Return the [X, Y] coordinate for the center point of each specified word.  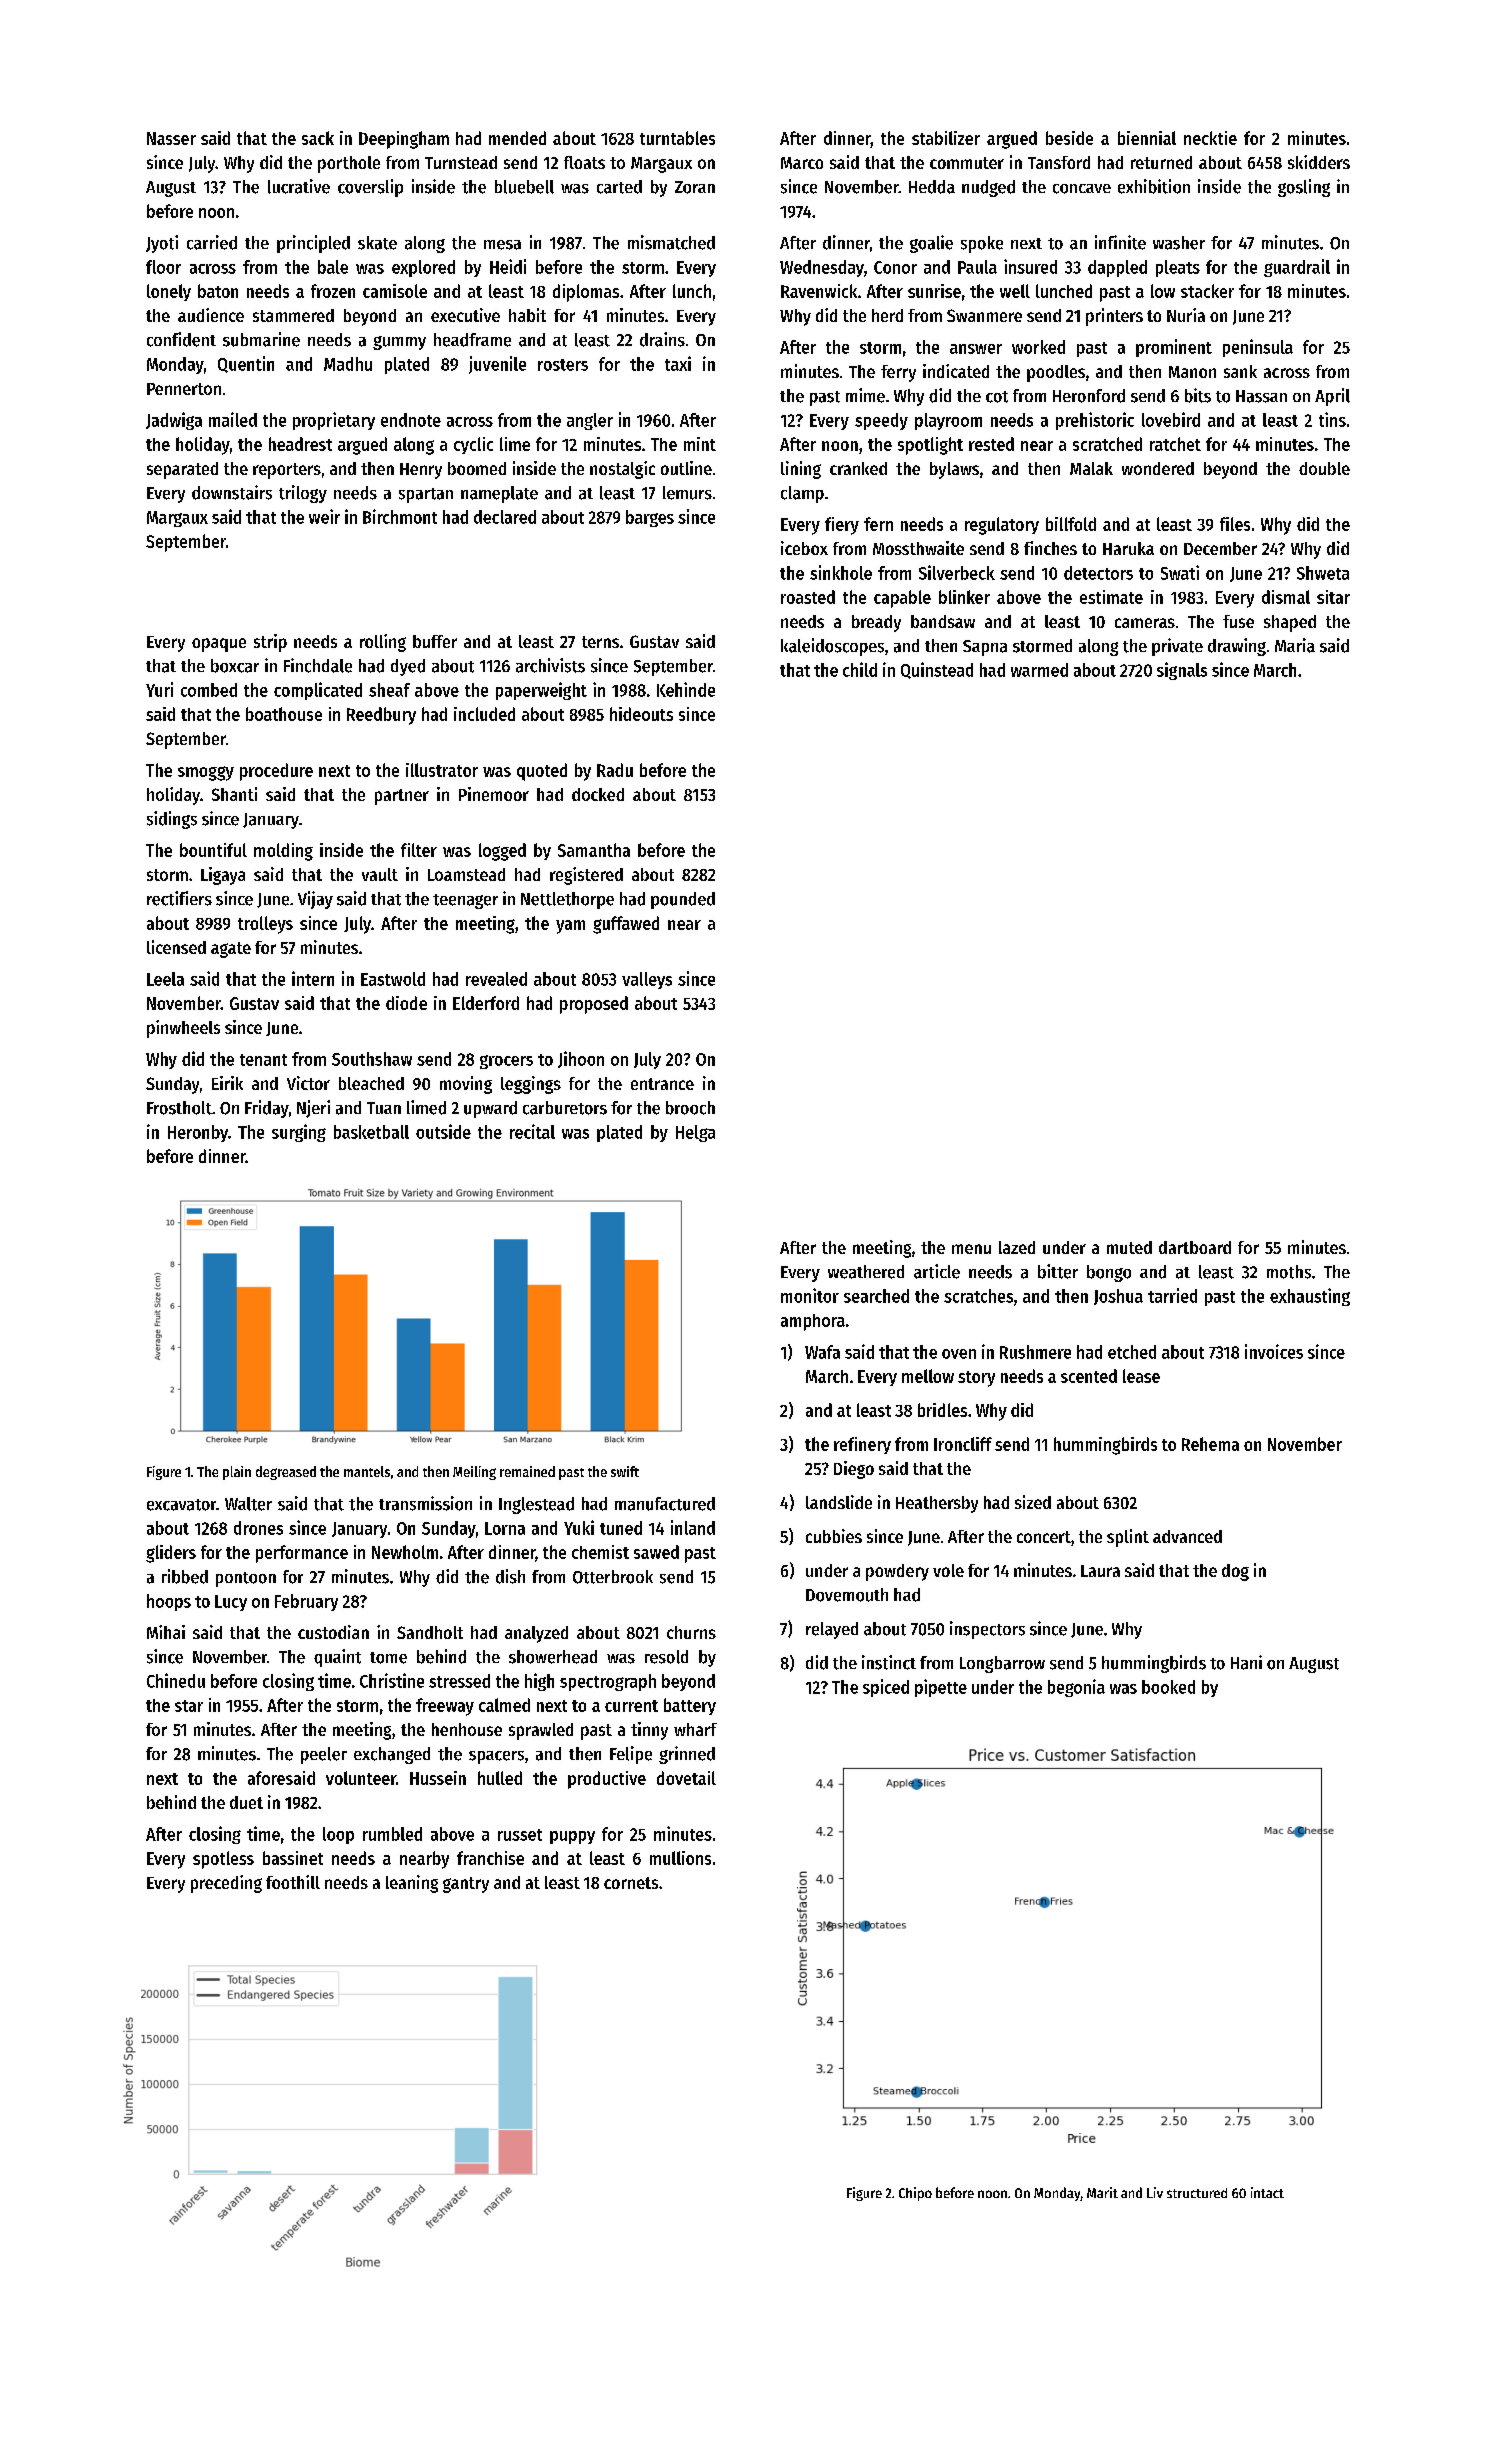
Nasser [171, 138]
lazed [1017, 1247]
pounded [683, 900]
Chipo [915, 2194]
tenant [263, 1060]
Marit [1102, 2192]
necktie [1210, 138]
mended [517, 138]
